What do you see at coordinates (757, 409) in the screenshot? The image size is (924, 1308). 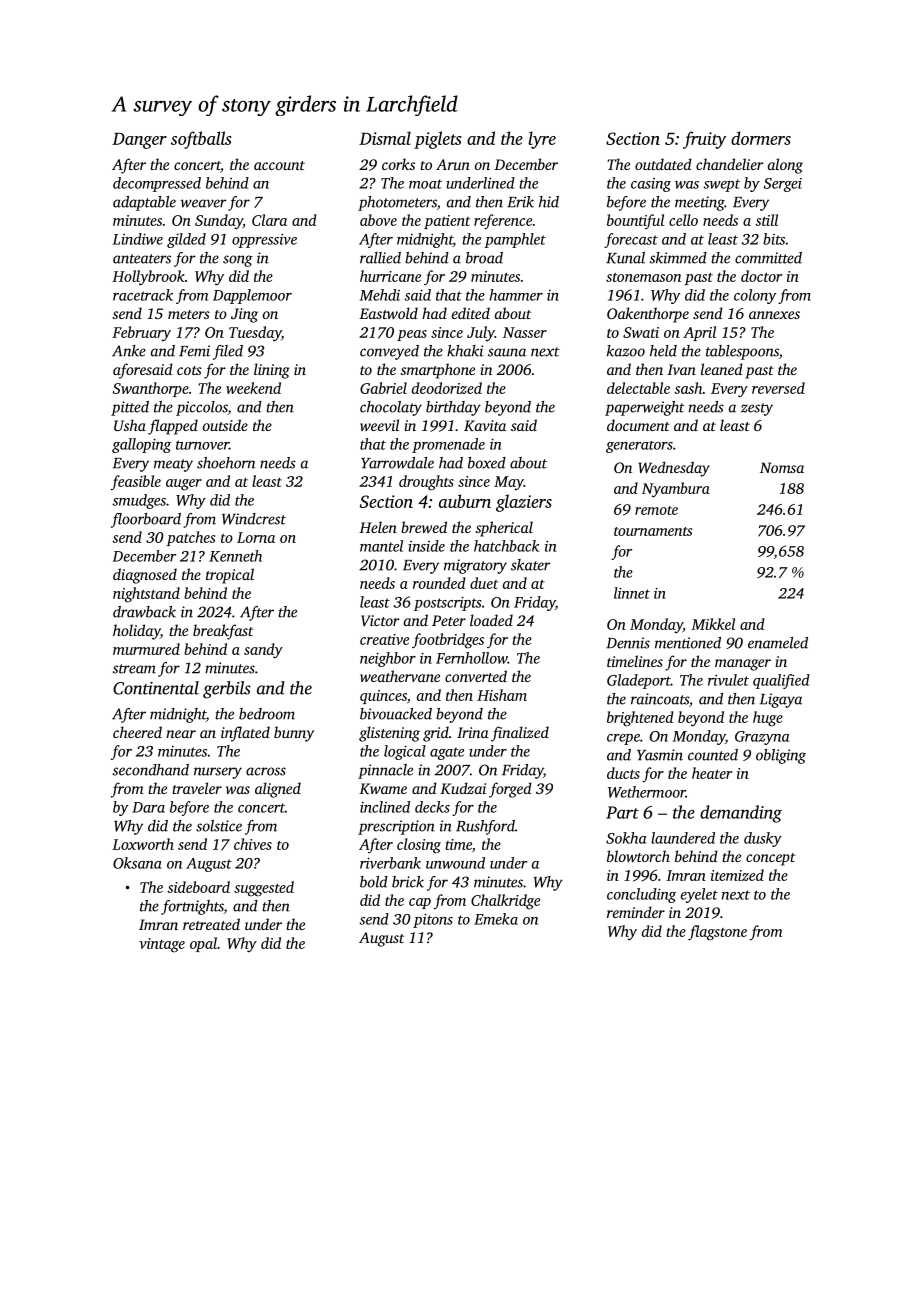 I see `zesty` at bounding box center [757, 409].
